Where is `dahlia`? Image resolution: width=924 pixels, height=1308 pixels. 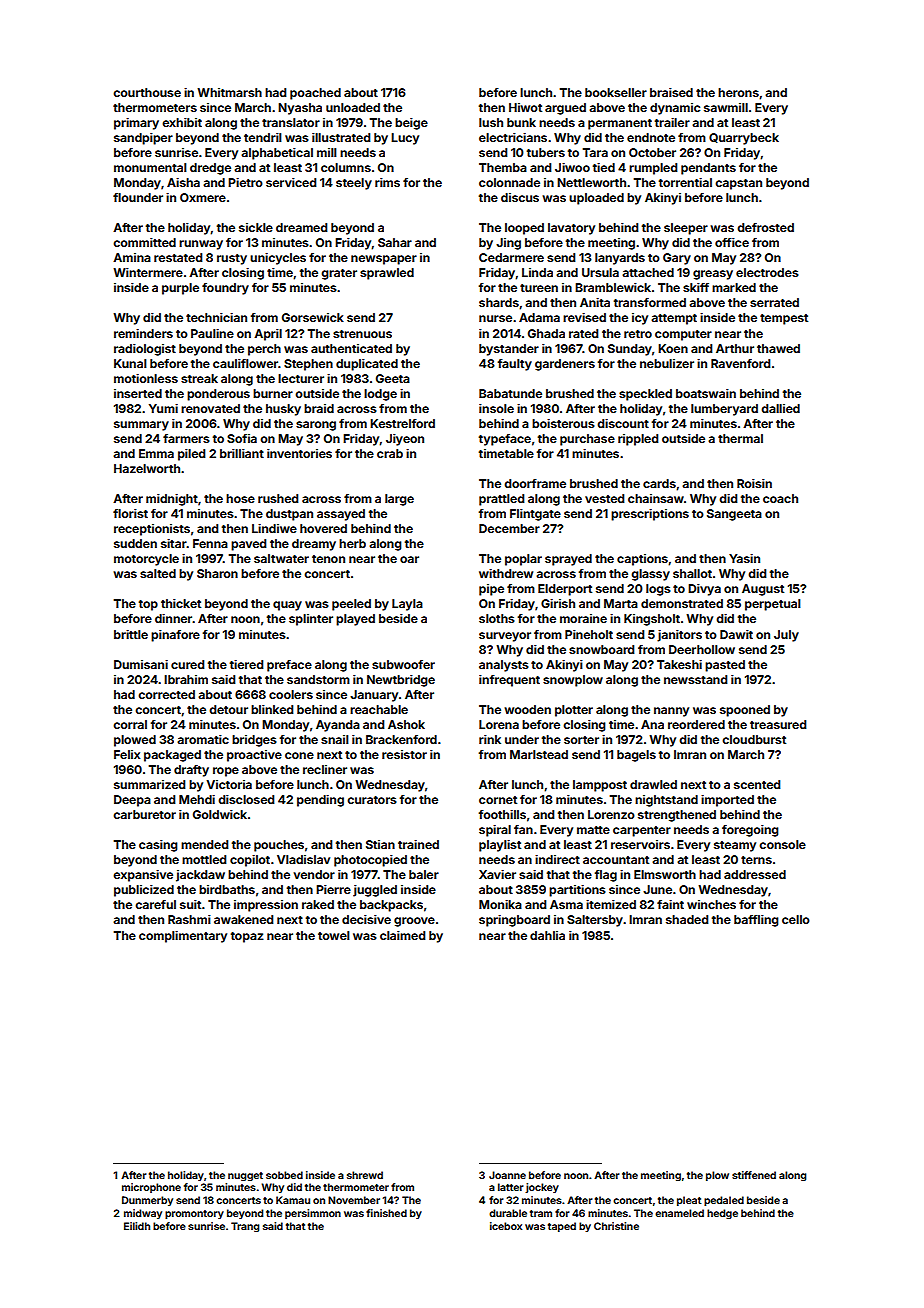 dahlia is located at coordinates (547, 935).
